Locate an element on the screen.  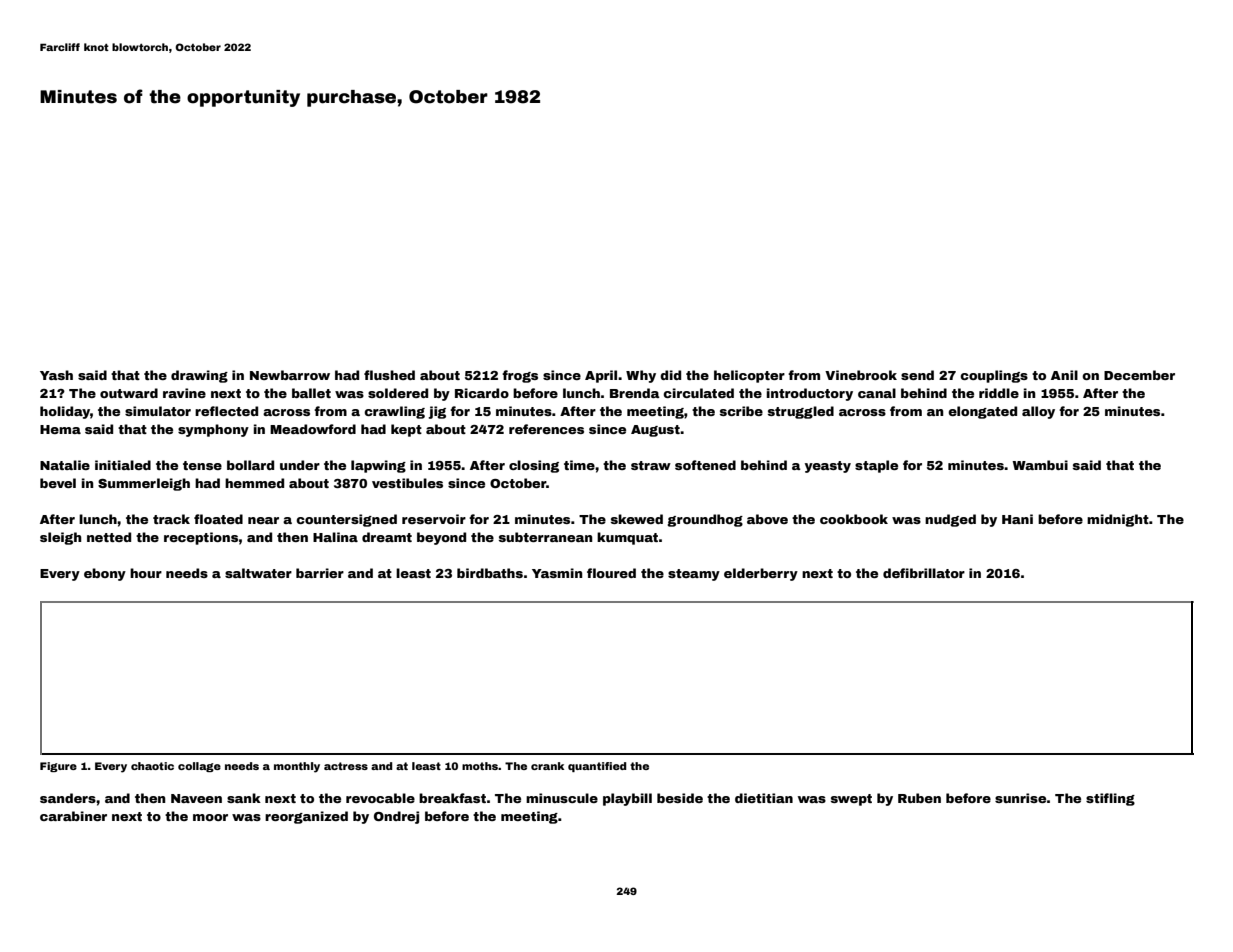
stifling is located at coordinates (1110, 799).
